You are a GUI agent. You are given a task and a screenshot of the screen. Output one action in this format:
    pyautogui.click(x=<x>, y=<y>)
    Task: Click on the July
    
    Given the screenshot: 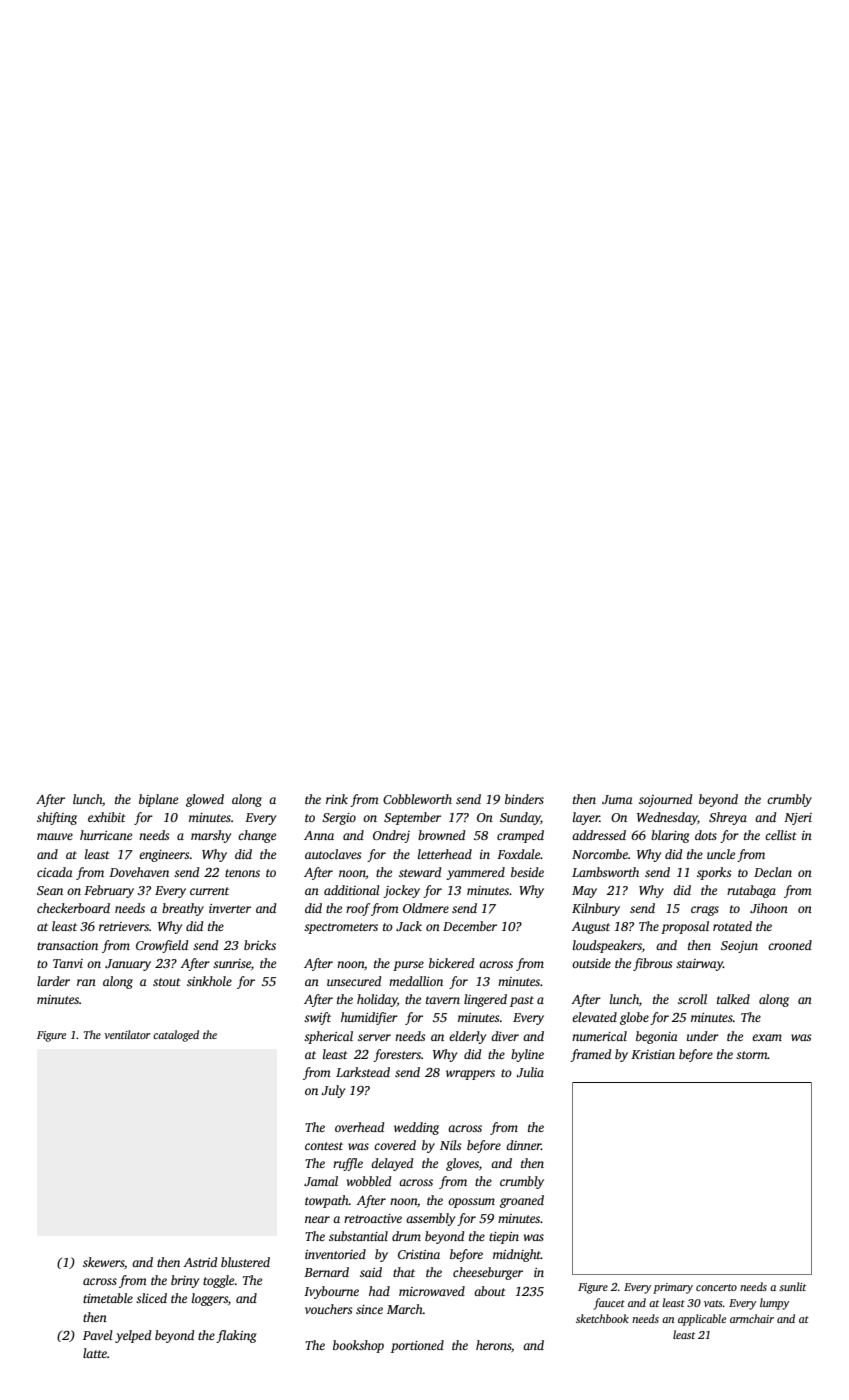 What is the action you would take?
    pyautogui.click(x=333, y=1091)
